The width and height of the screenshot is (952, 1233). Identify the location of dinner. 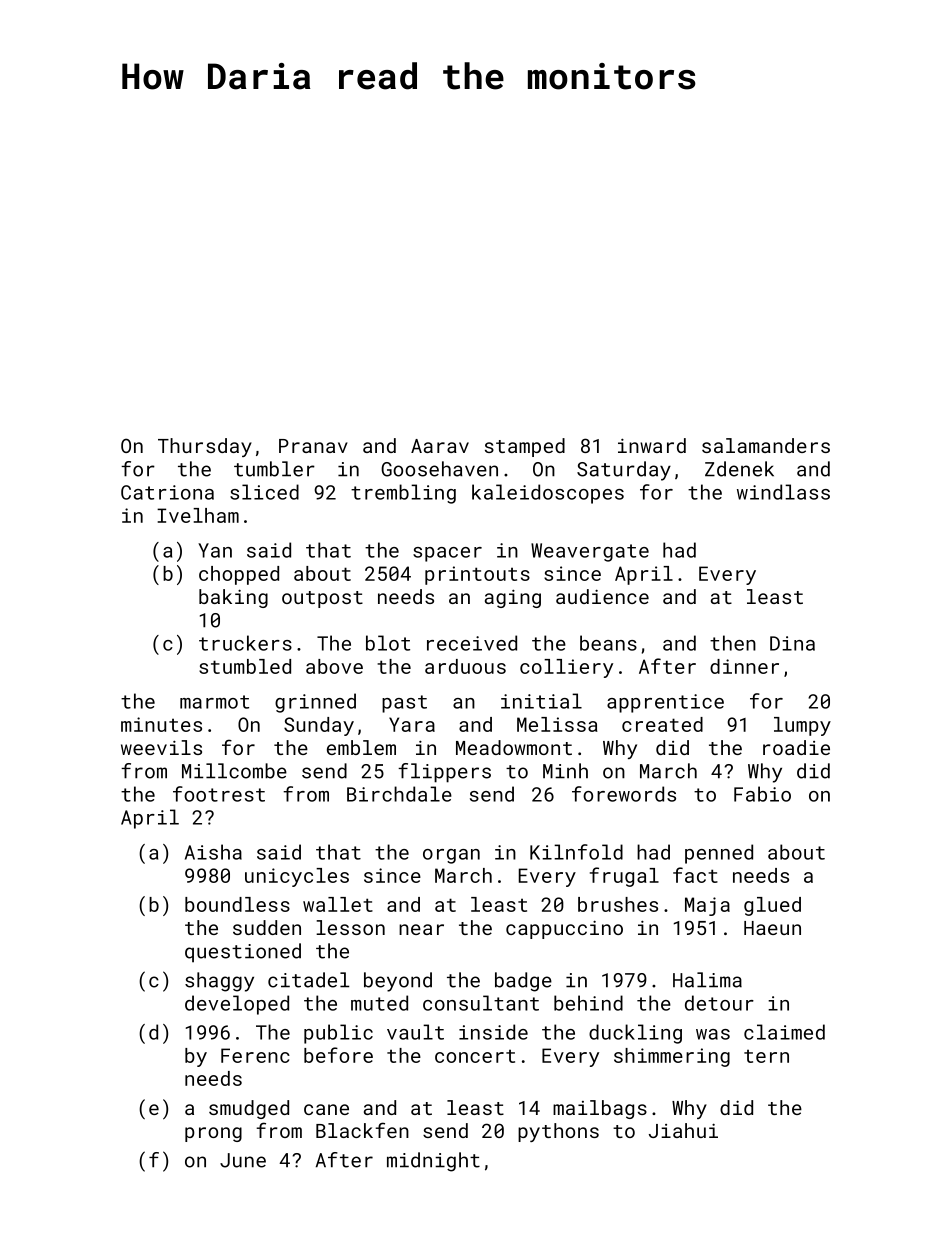
(744, 666).
